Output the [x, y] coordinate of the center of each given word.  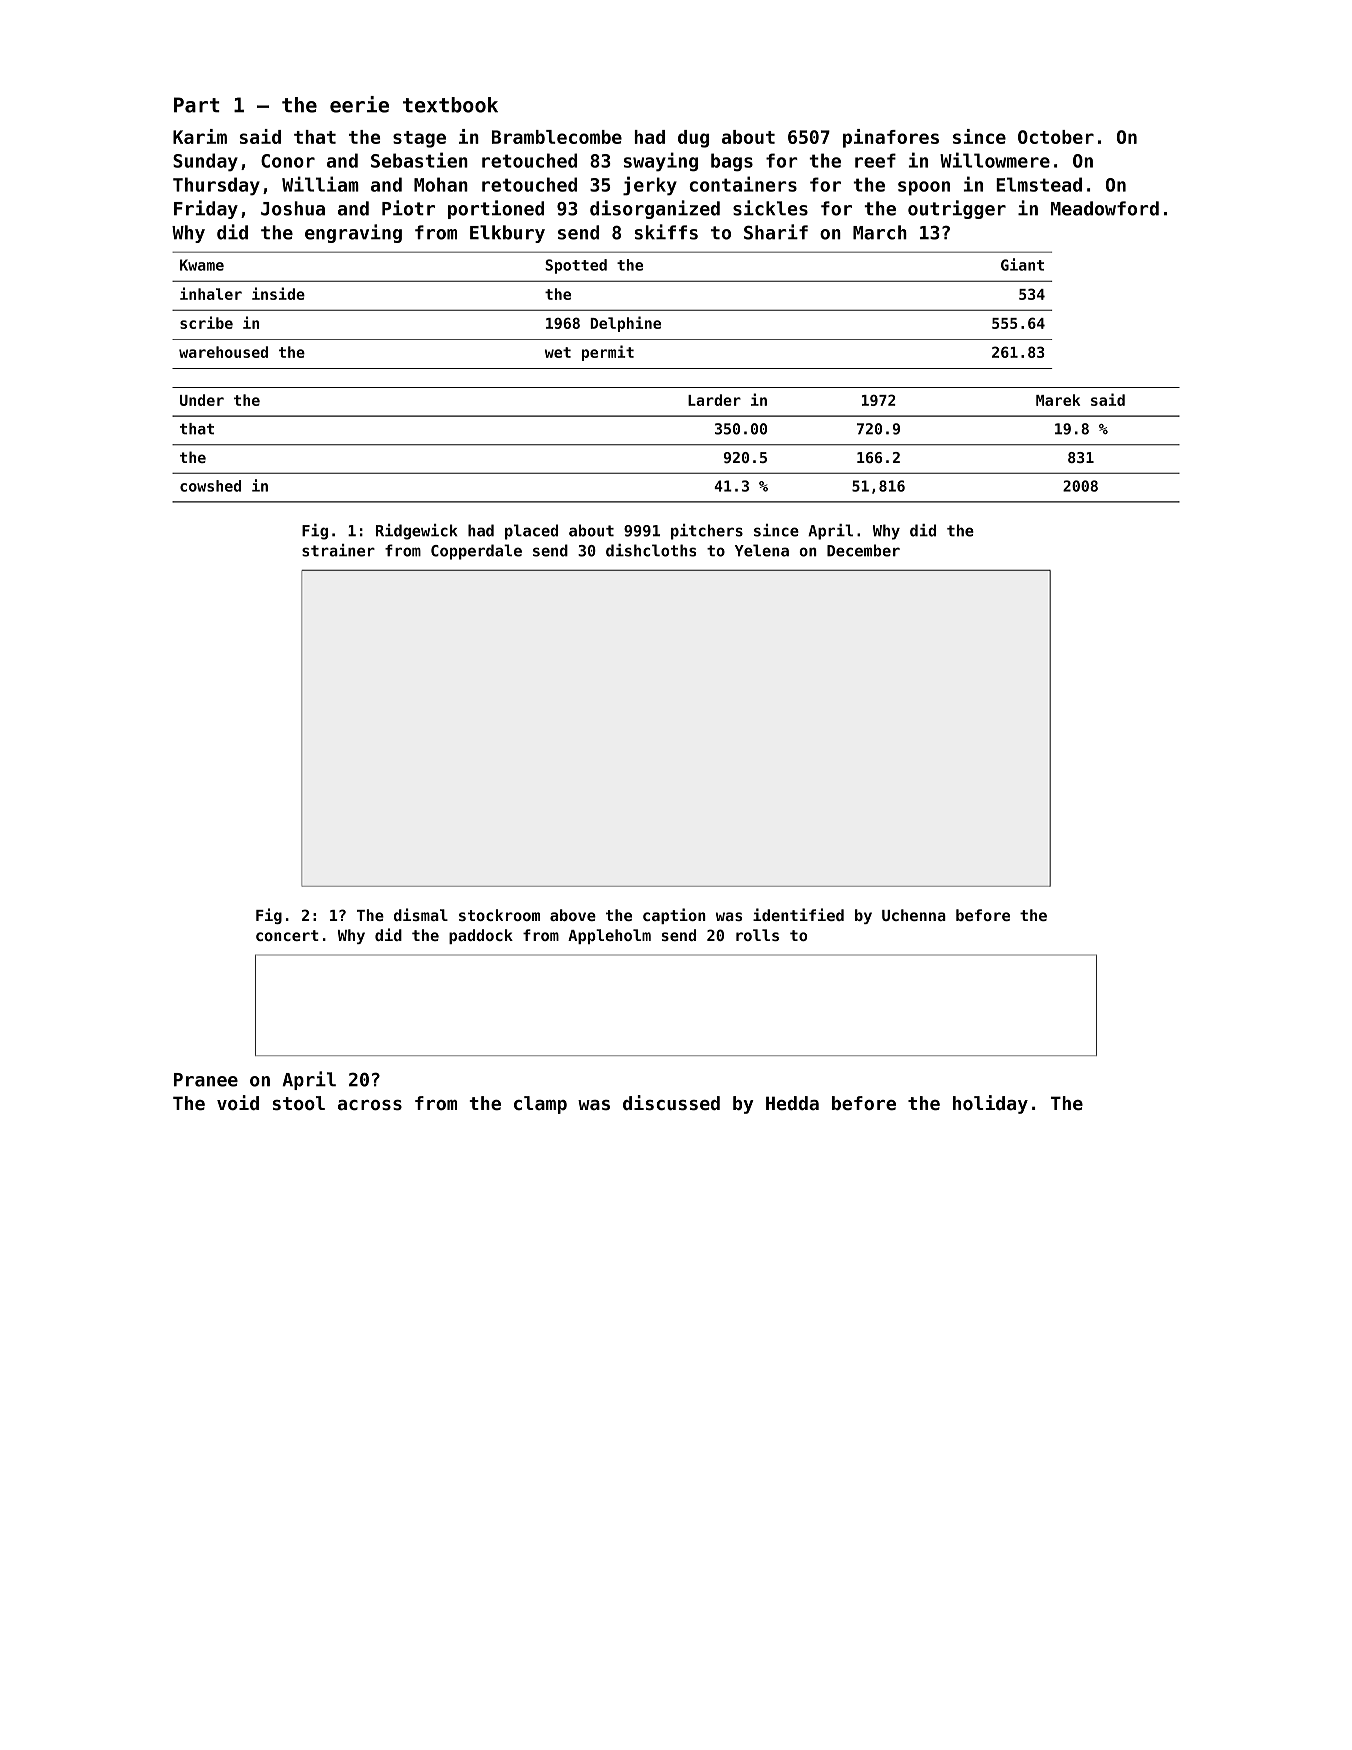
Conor [288, 161]
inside [278, 293]
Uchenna [914, 915]
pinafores [891, 138]
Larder [714, 400]
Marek [1058, 400]
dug [693, 139]
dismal [421, 914]
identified [798, 914]
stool [299, 1103]
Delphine [625, 324]
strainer [338, 550]
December [863, 550]
